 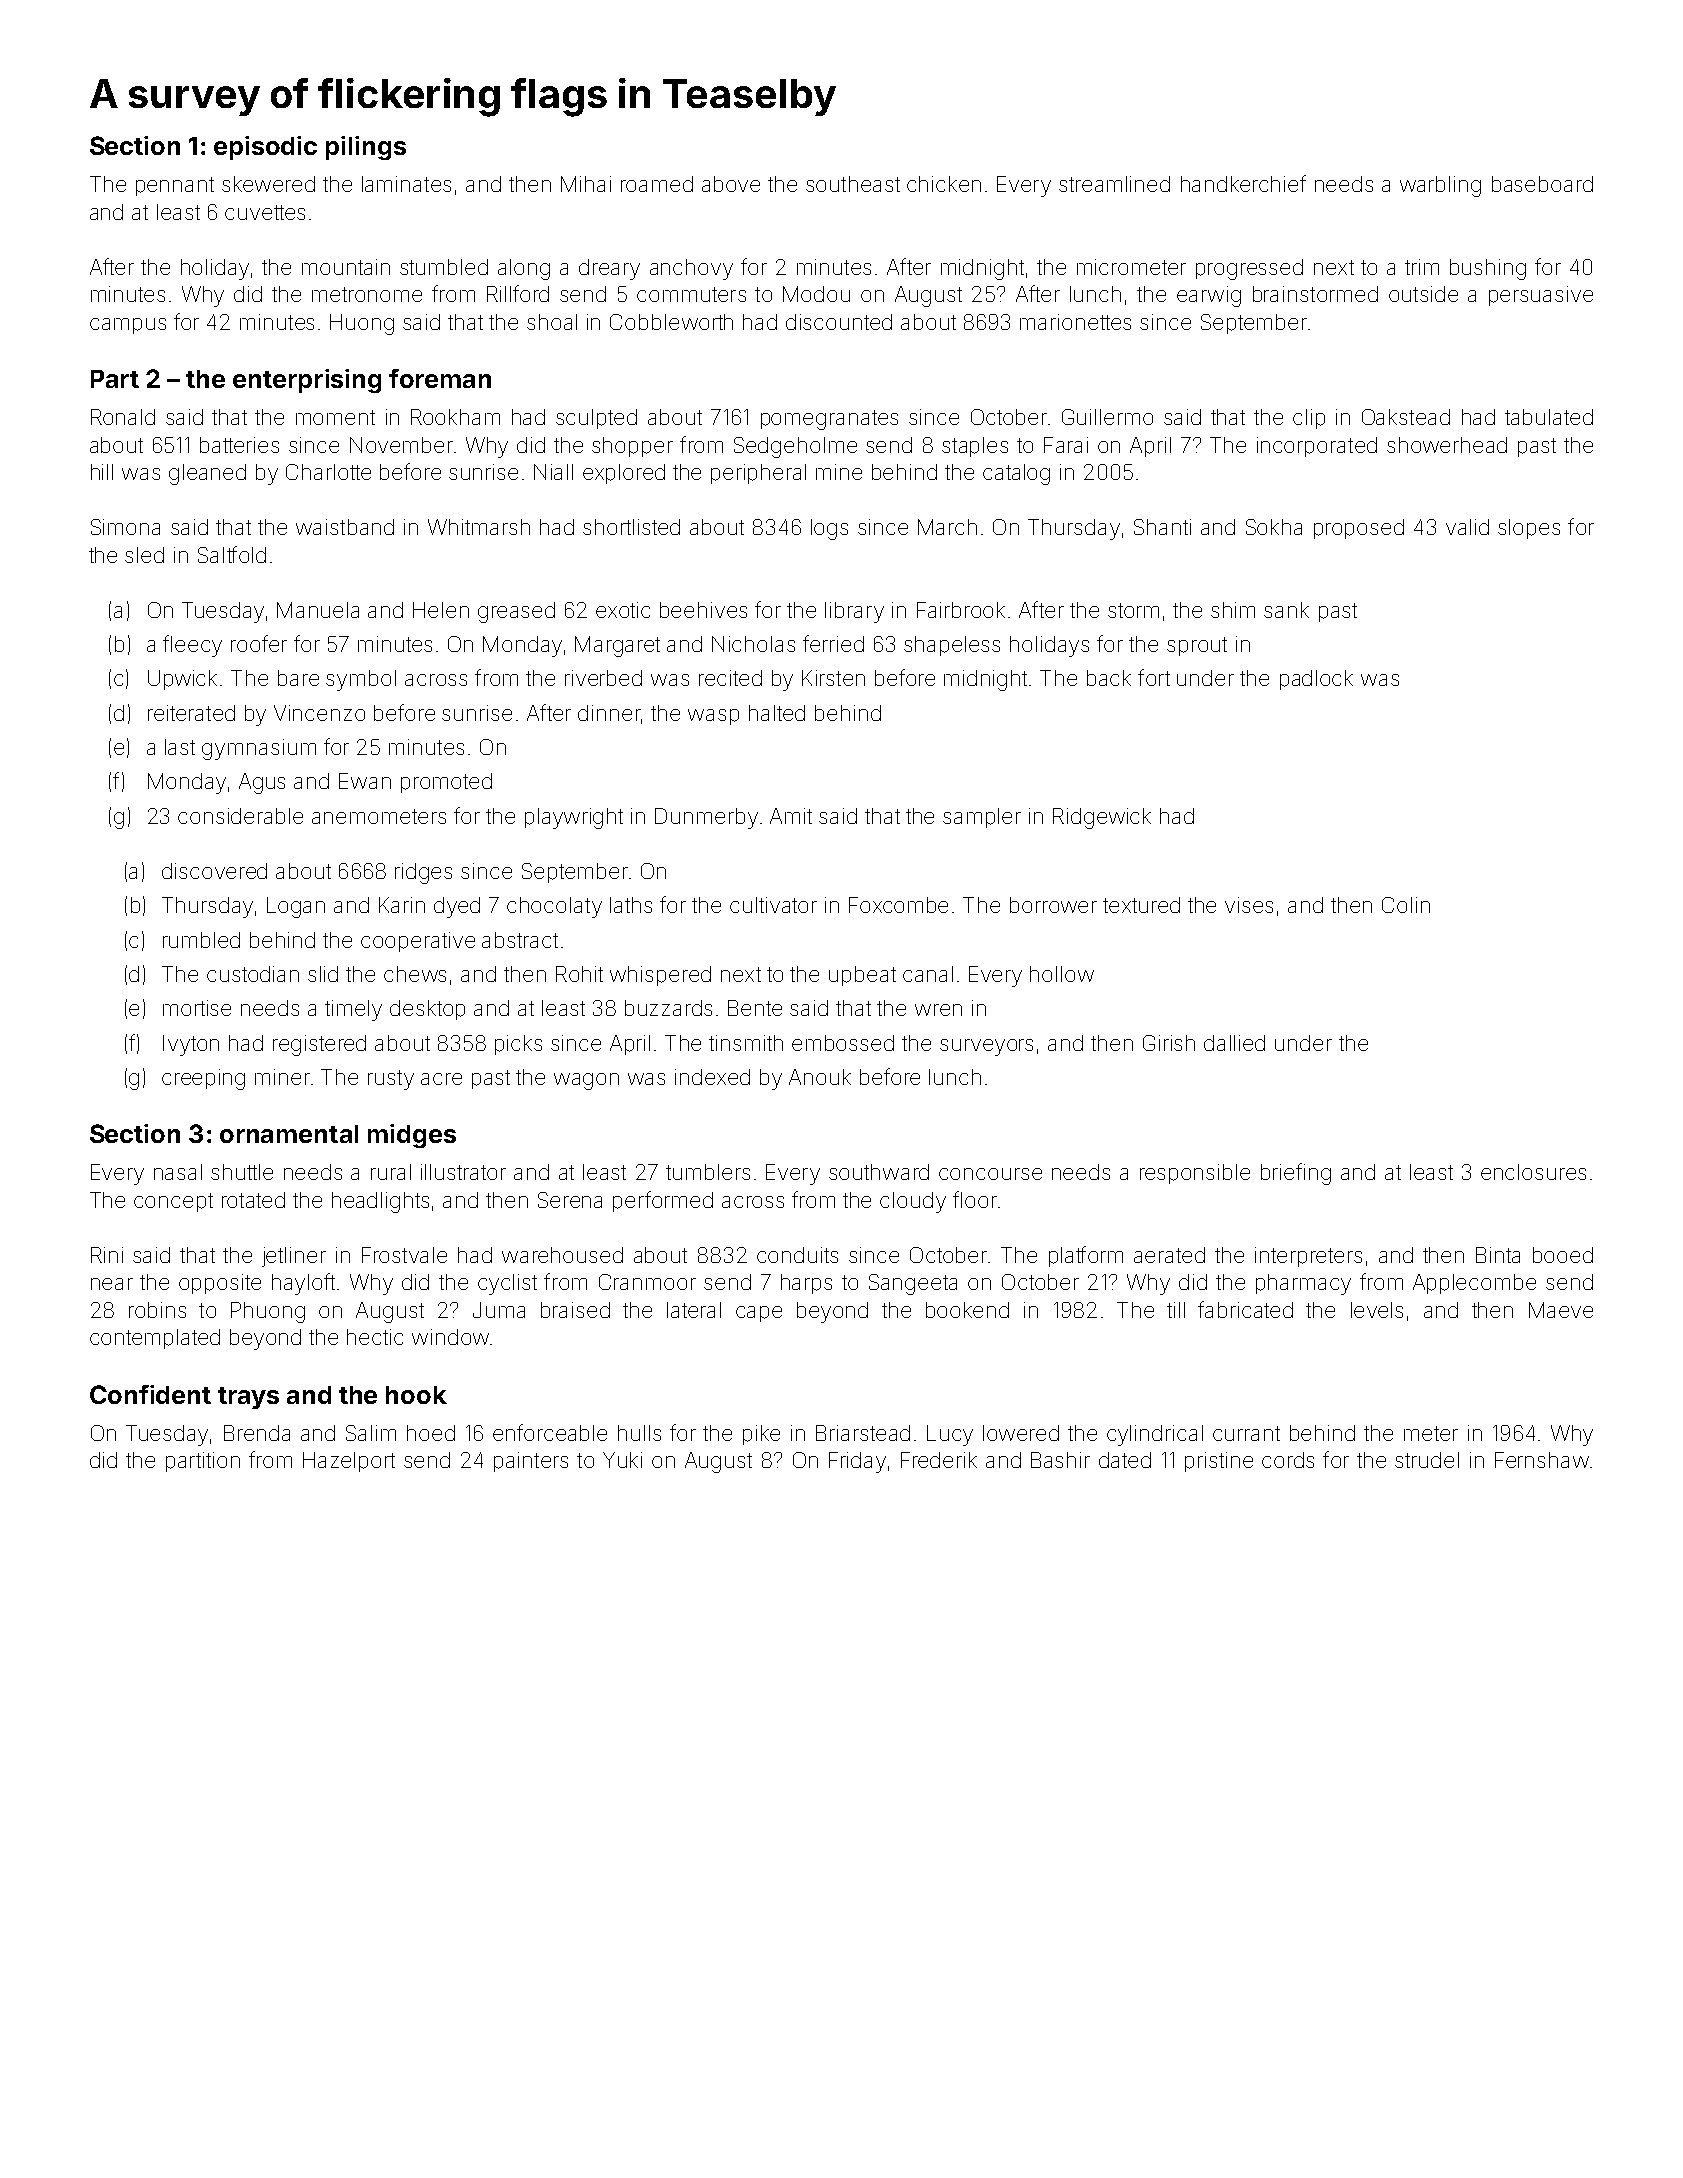 What do you see at coordinates (1529, 529) in the image?
I see `slopes` at bounding box center [1529, 529].
